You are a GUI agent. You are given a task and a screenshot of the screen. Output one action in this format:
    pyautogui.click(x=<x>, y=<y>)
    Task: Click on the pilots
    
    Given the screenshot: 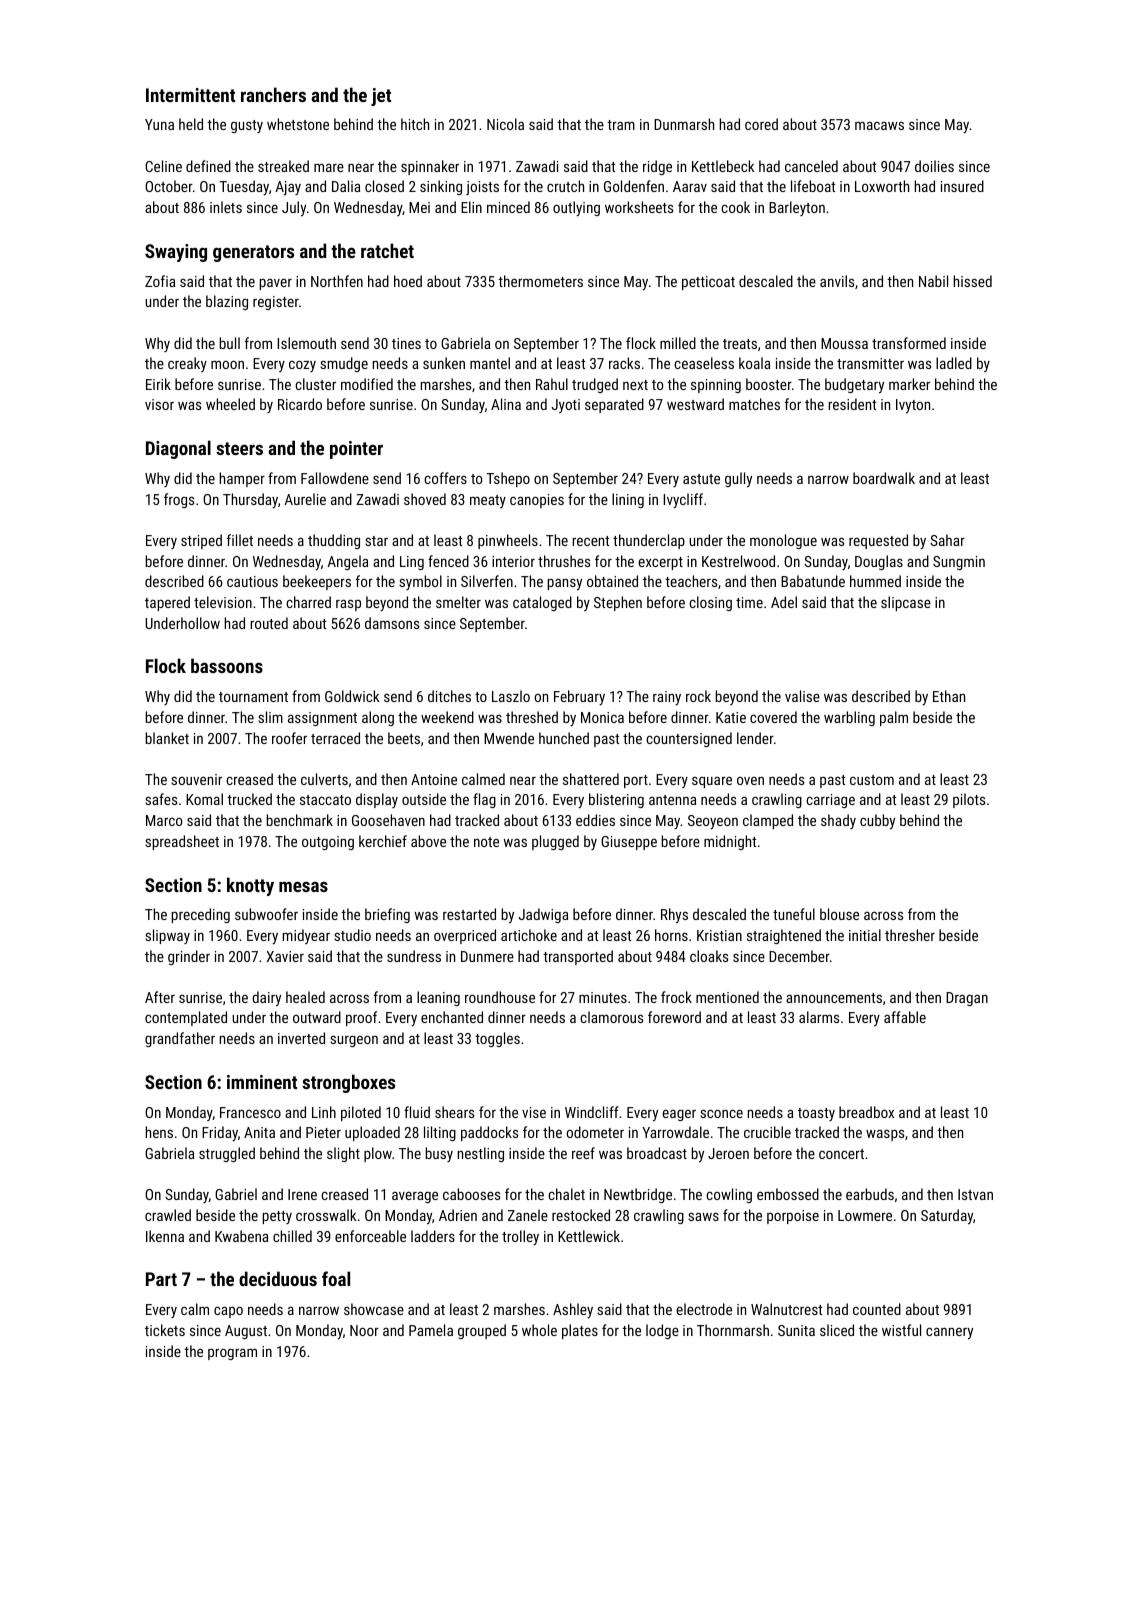 What is the action you would take?
    pyautogui.click(x=969, y=800)
